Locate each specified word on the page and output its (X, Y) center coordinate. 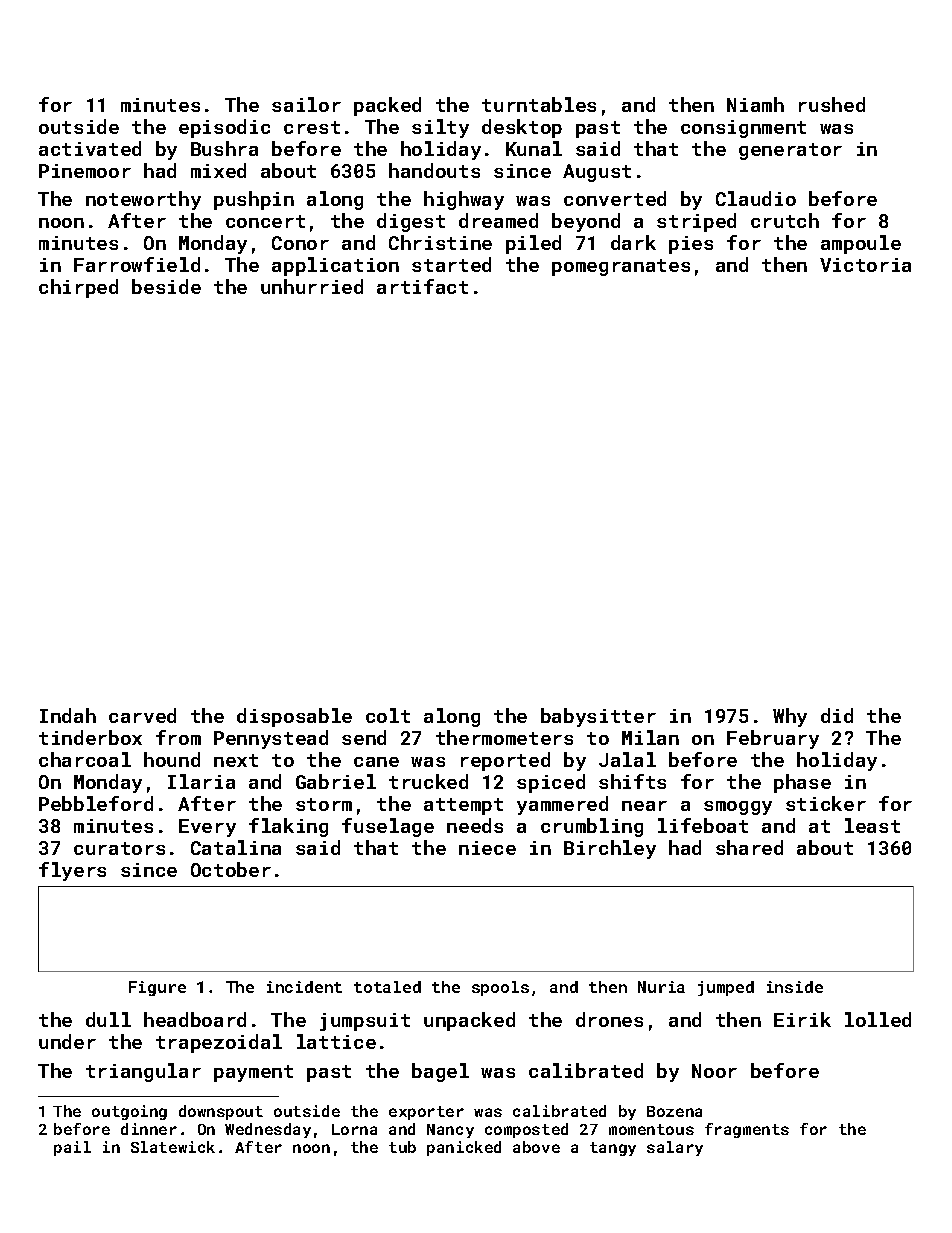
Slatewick (173, 1147)
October (231, 869)
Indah (68, 715)
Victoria (865, 265)
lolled (878, 1019)
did (837, 715)
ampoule (861, 244)
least (872, 825)
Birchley (610, 849)
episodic (224, 128)
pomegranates (621, 267)
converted (615, 198)
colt (388, 715)
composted (526, 1130)
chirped (78, 288)
